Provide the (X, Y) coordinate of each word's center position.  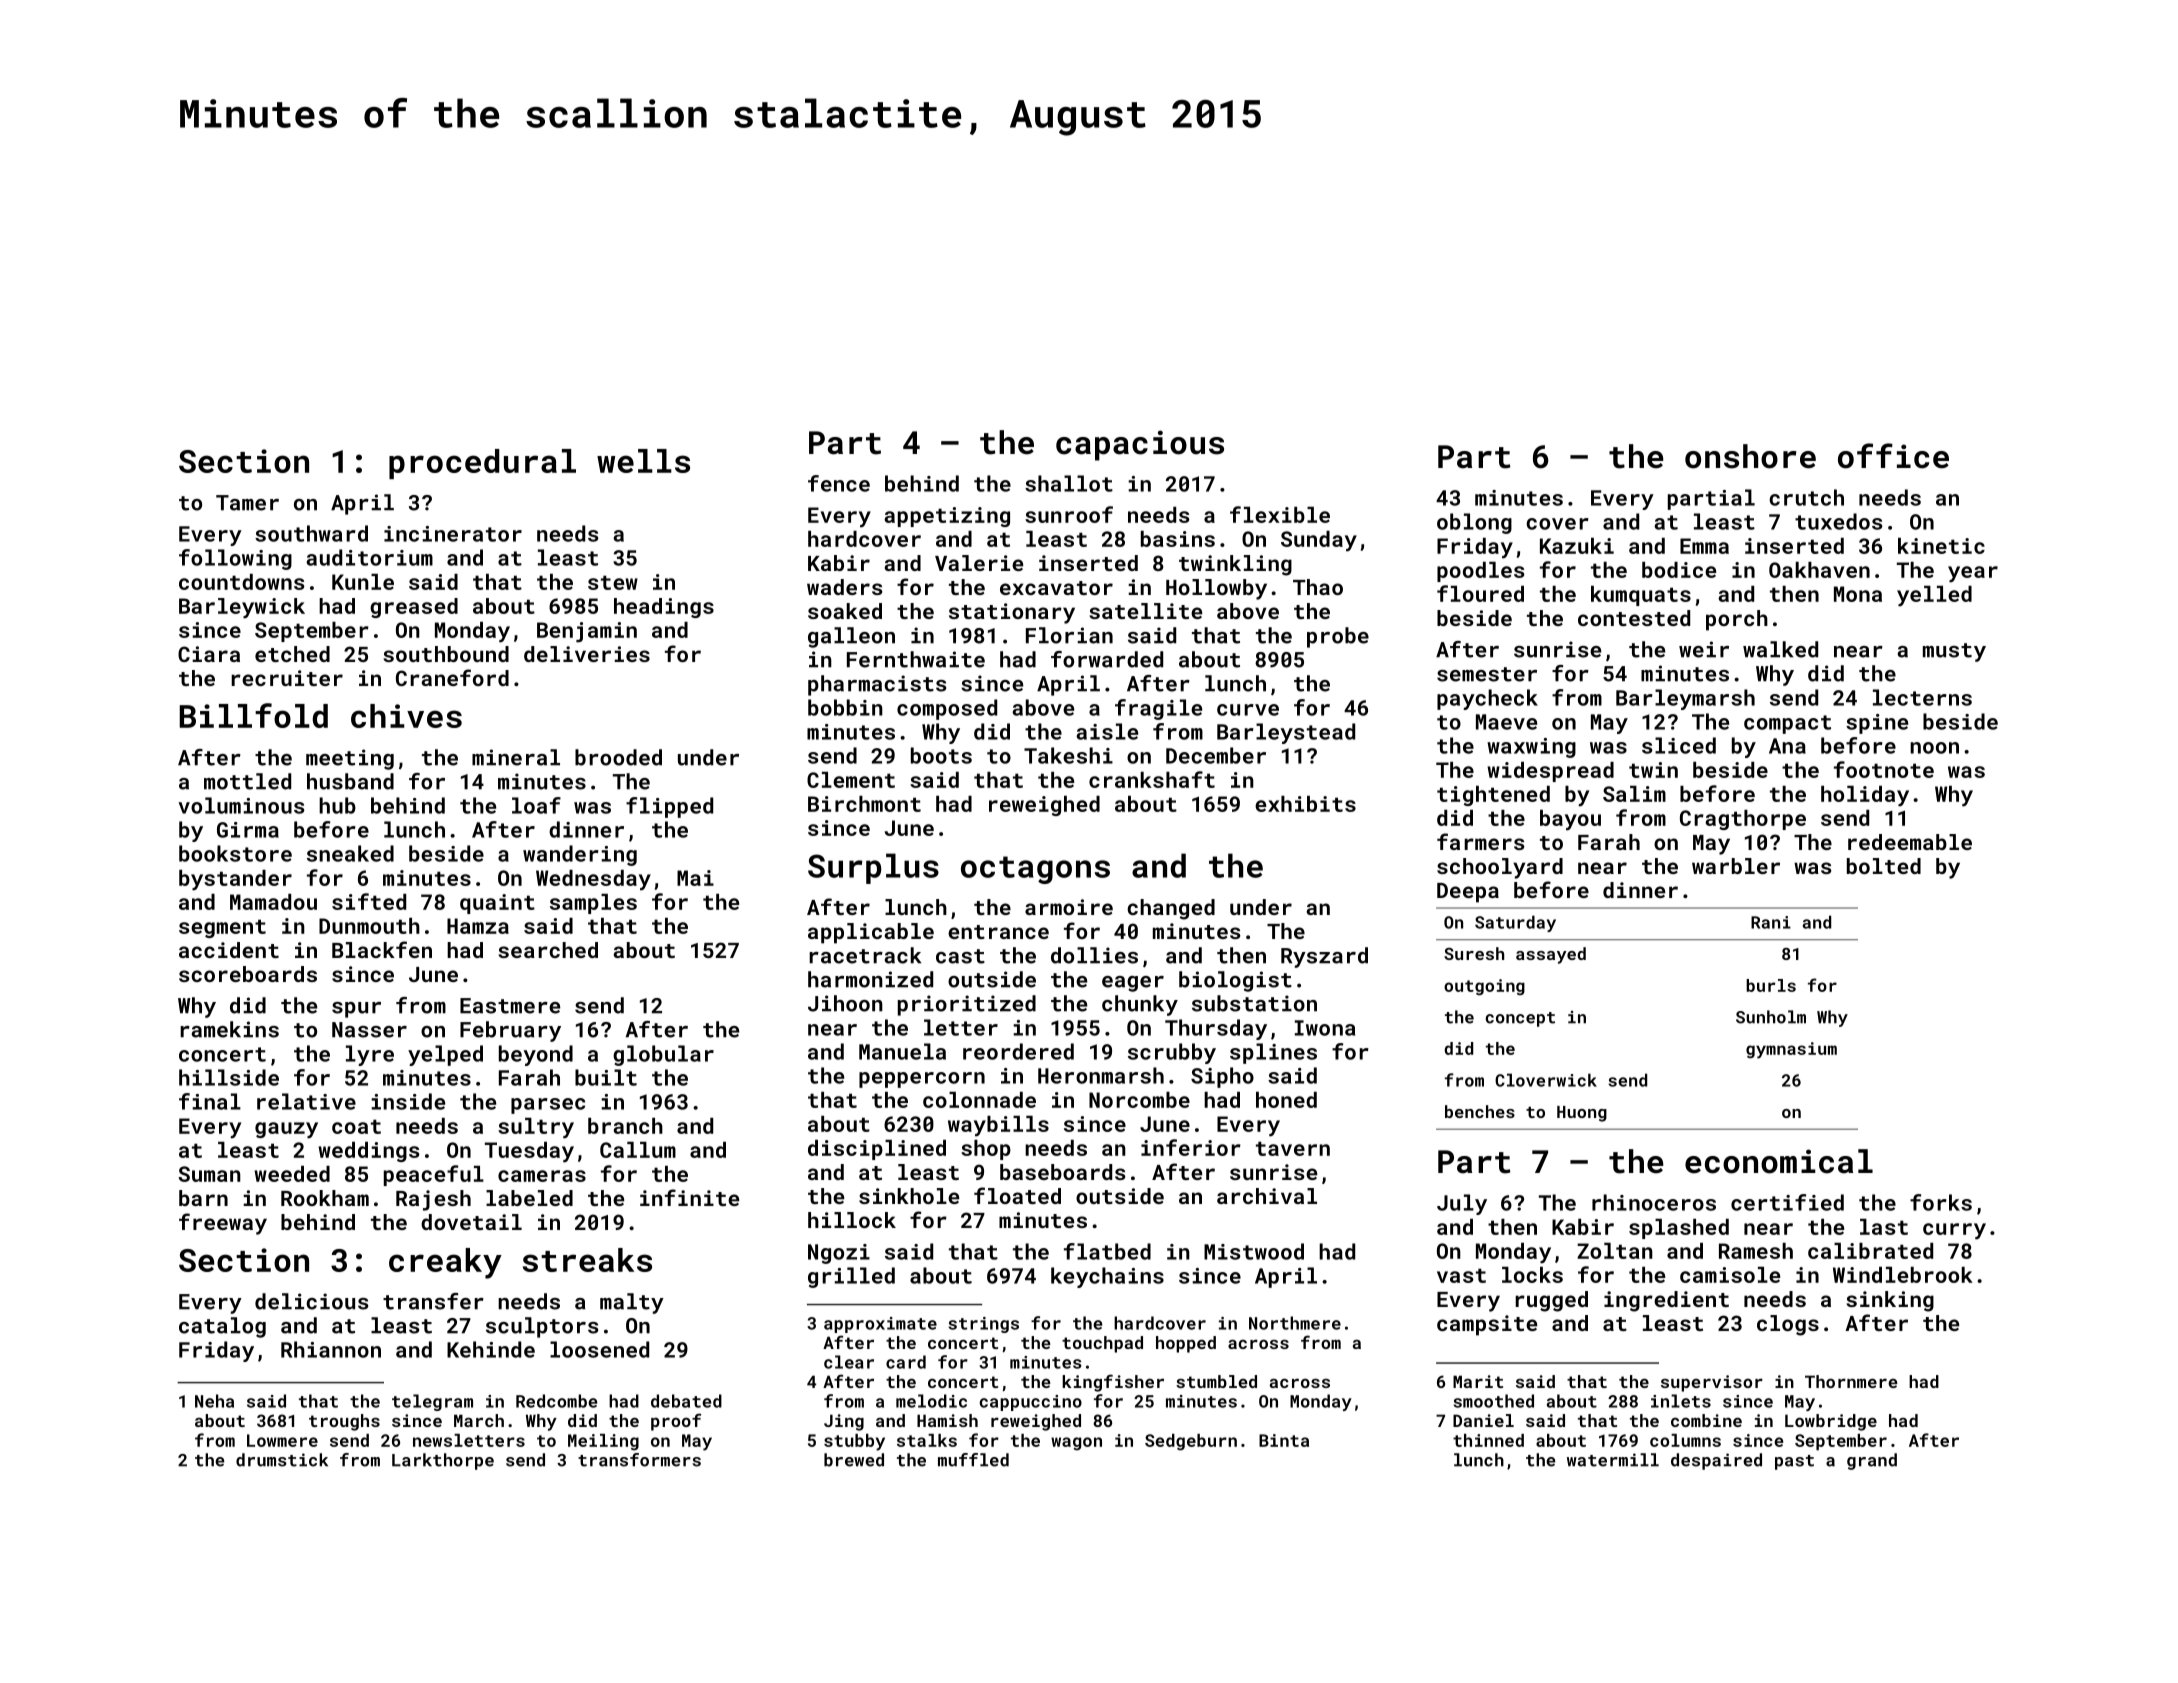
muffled (973, 1460)
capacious (1140, 445)
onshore (1750, 456)
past (1794, 1462)
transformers (639, 1460)
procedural (482, 464)
